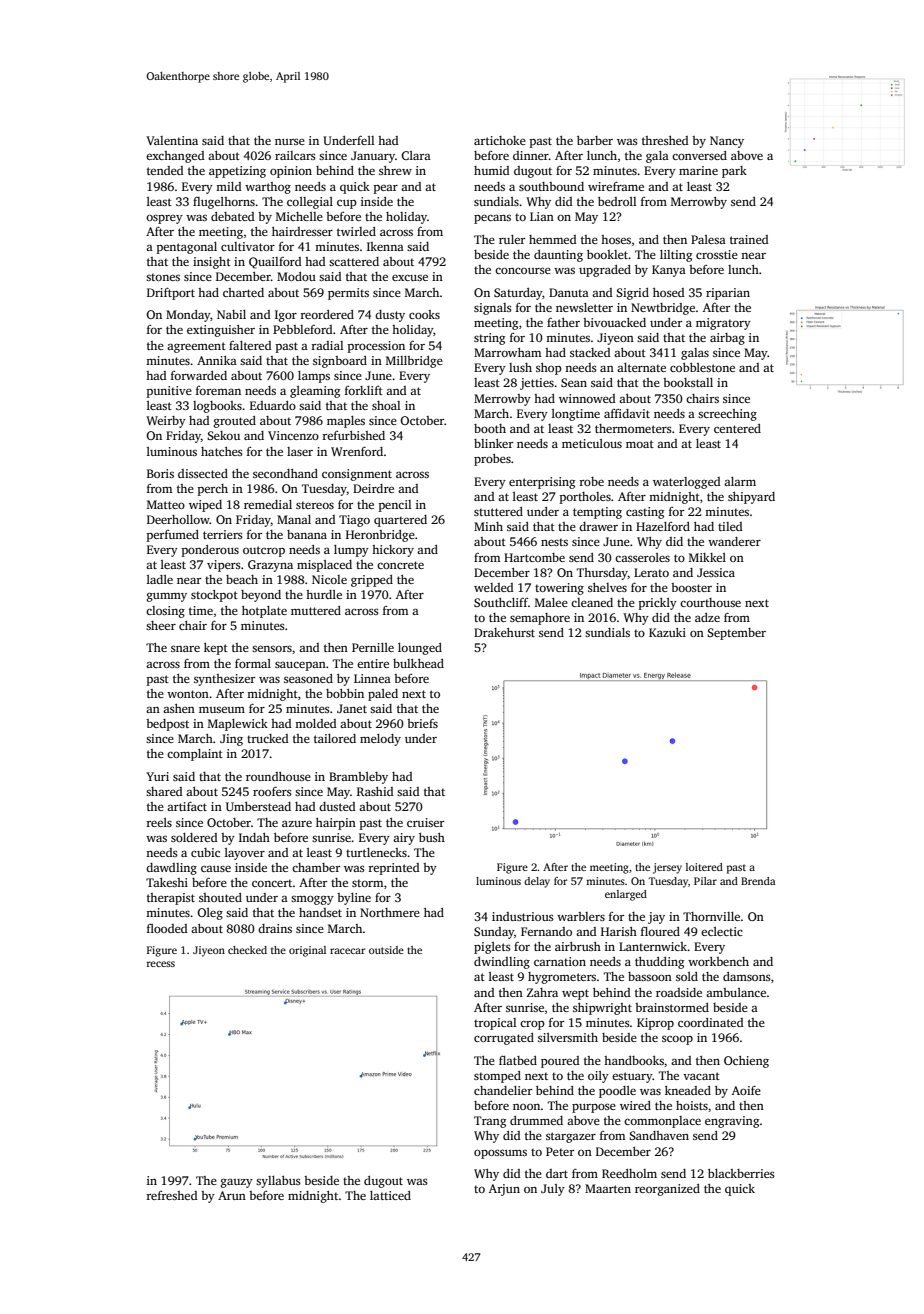 The image size is (924, 1314). Describe the element at coordinates (222, 709) in the document. I see `museum` at that location.
